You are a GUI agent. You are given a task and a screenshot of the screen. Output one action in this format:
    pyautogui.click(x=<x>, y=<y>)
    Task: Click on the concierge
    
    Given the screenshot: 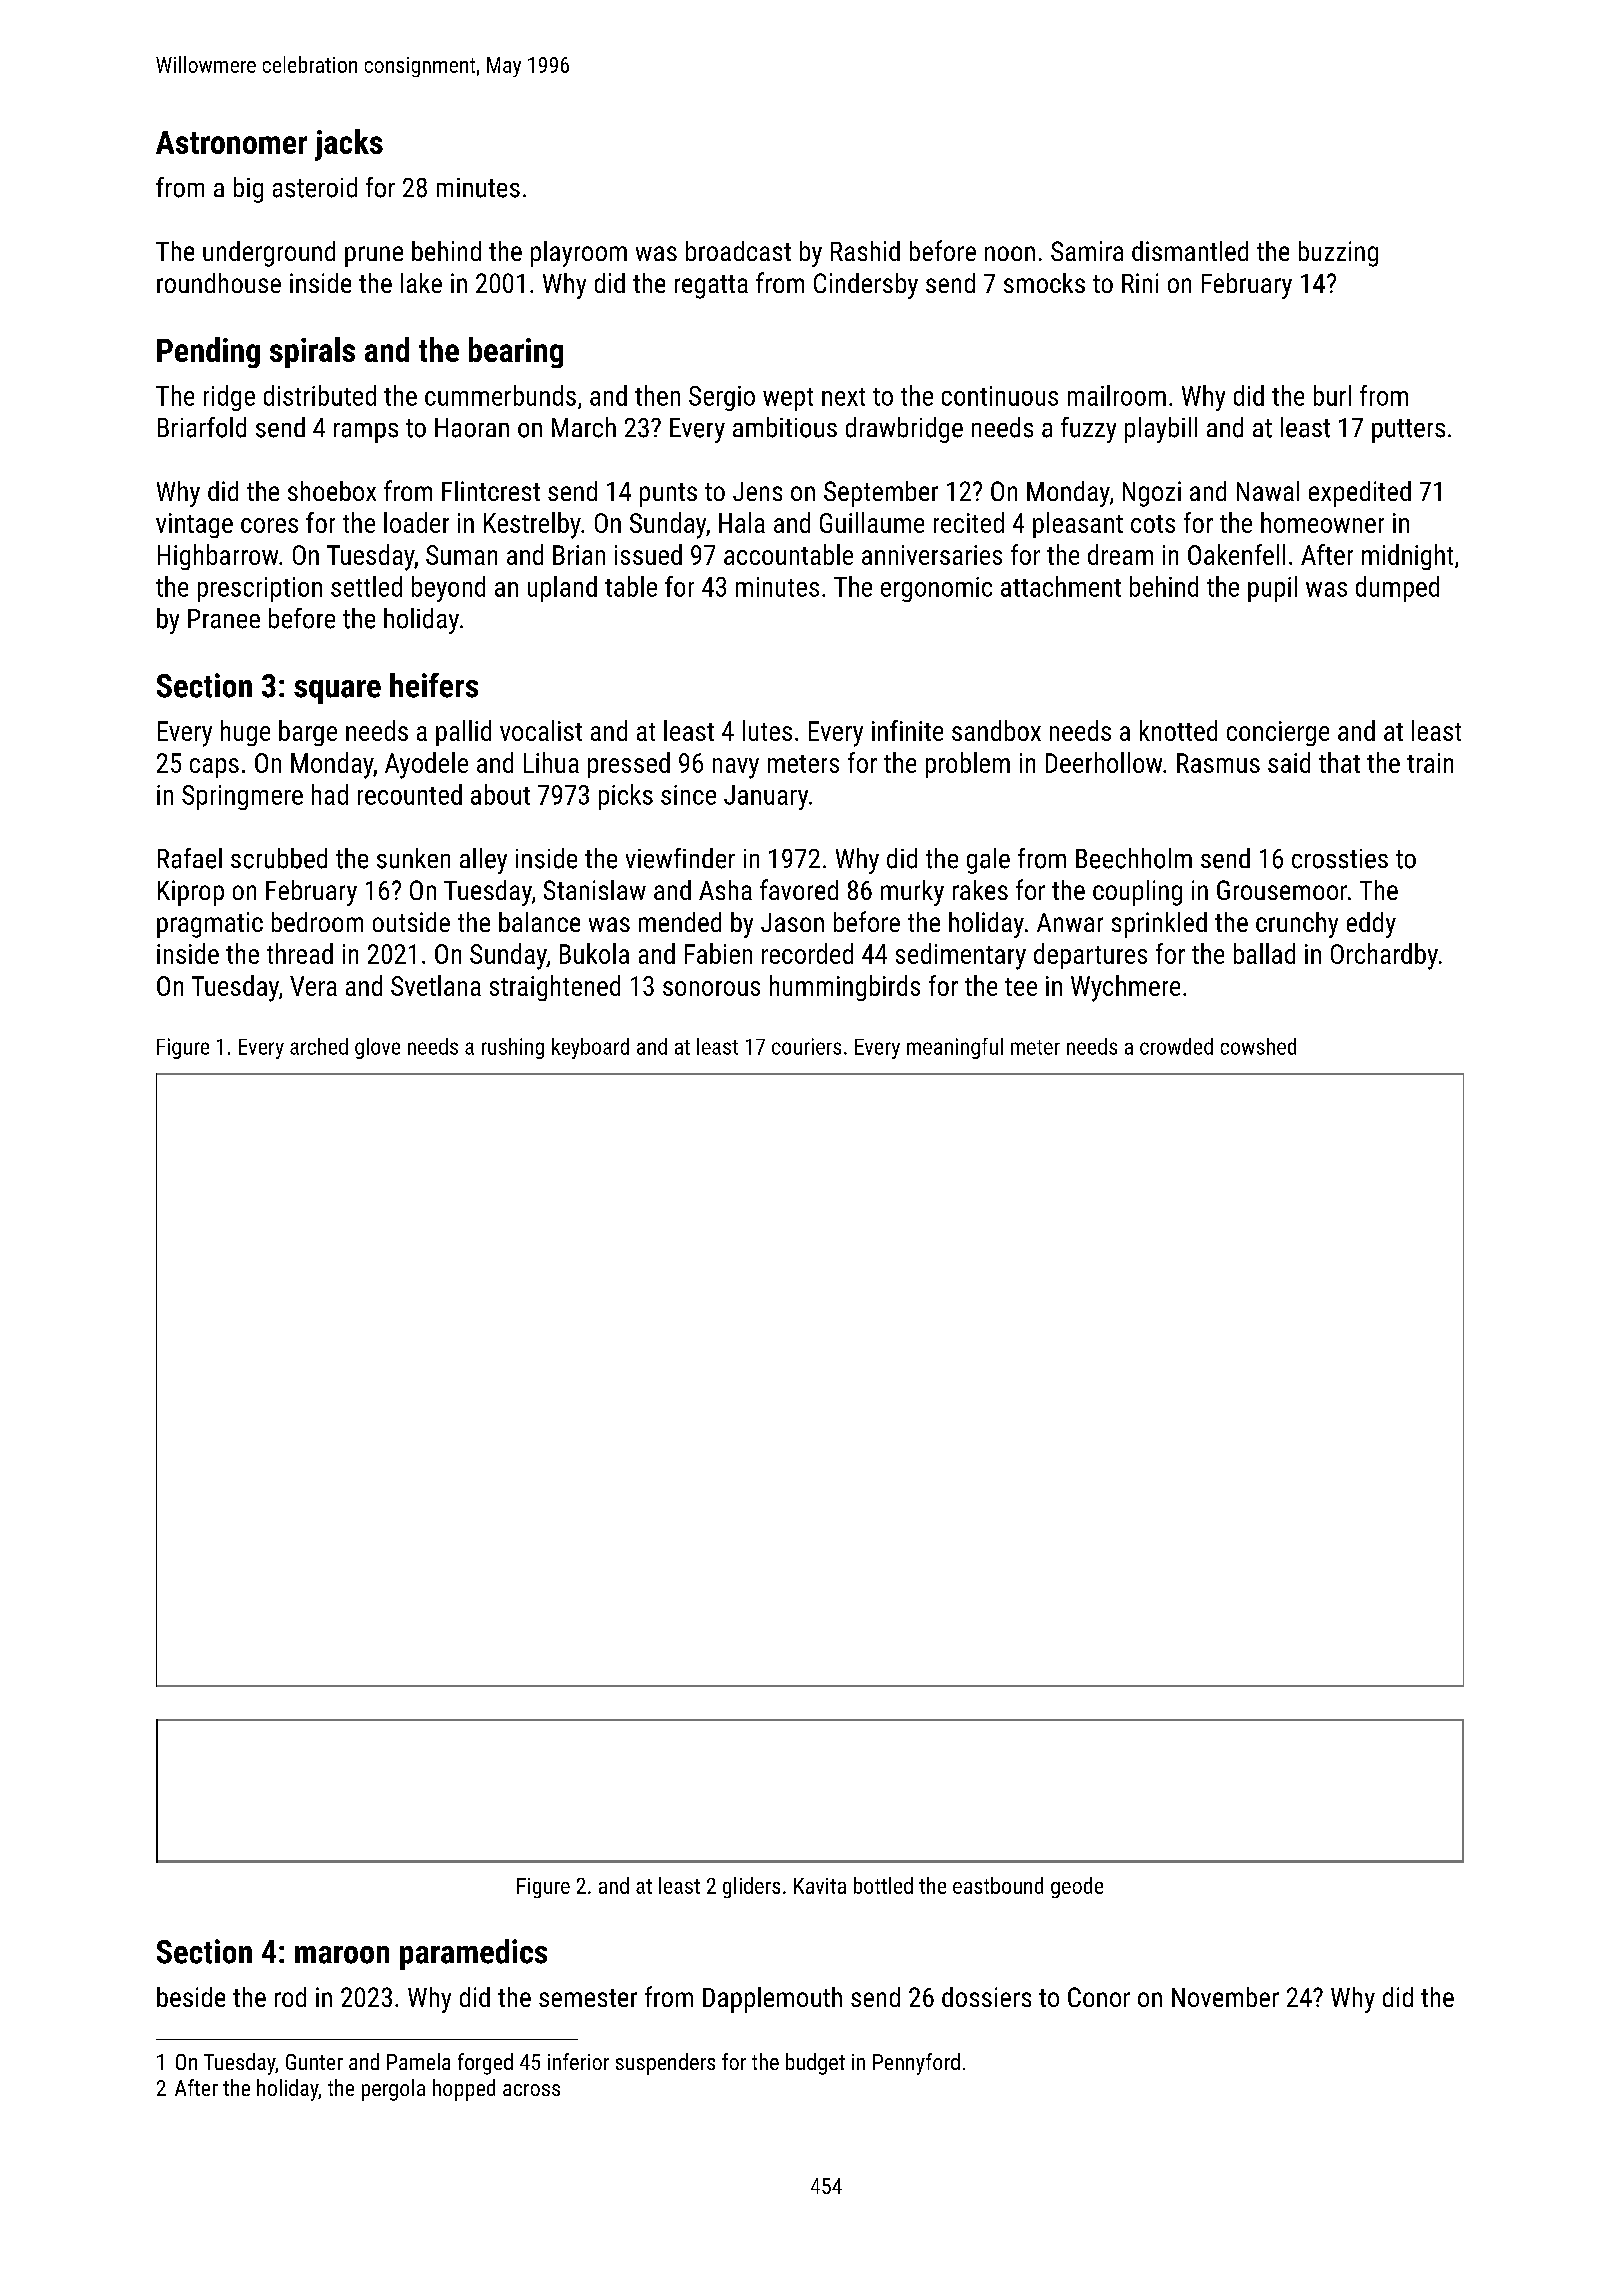 What is the action you would take?
    pyautogui.click(x=1278, y=733)
